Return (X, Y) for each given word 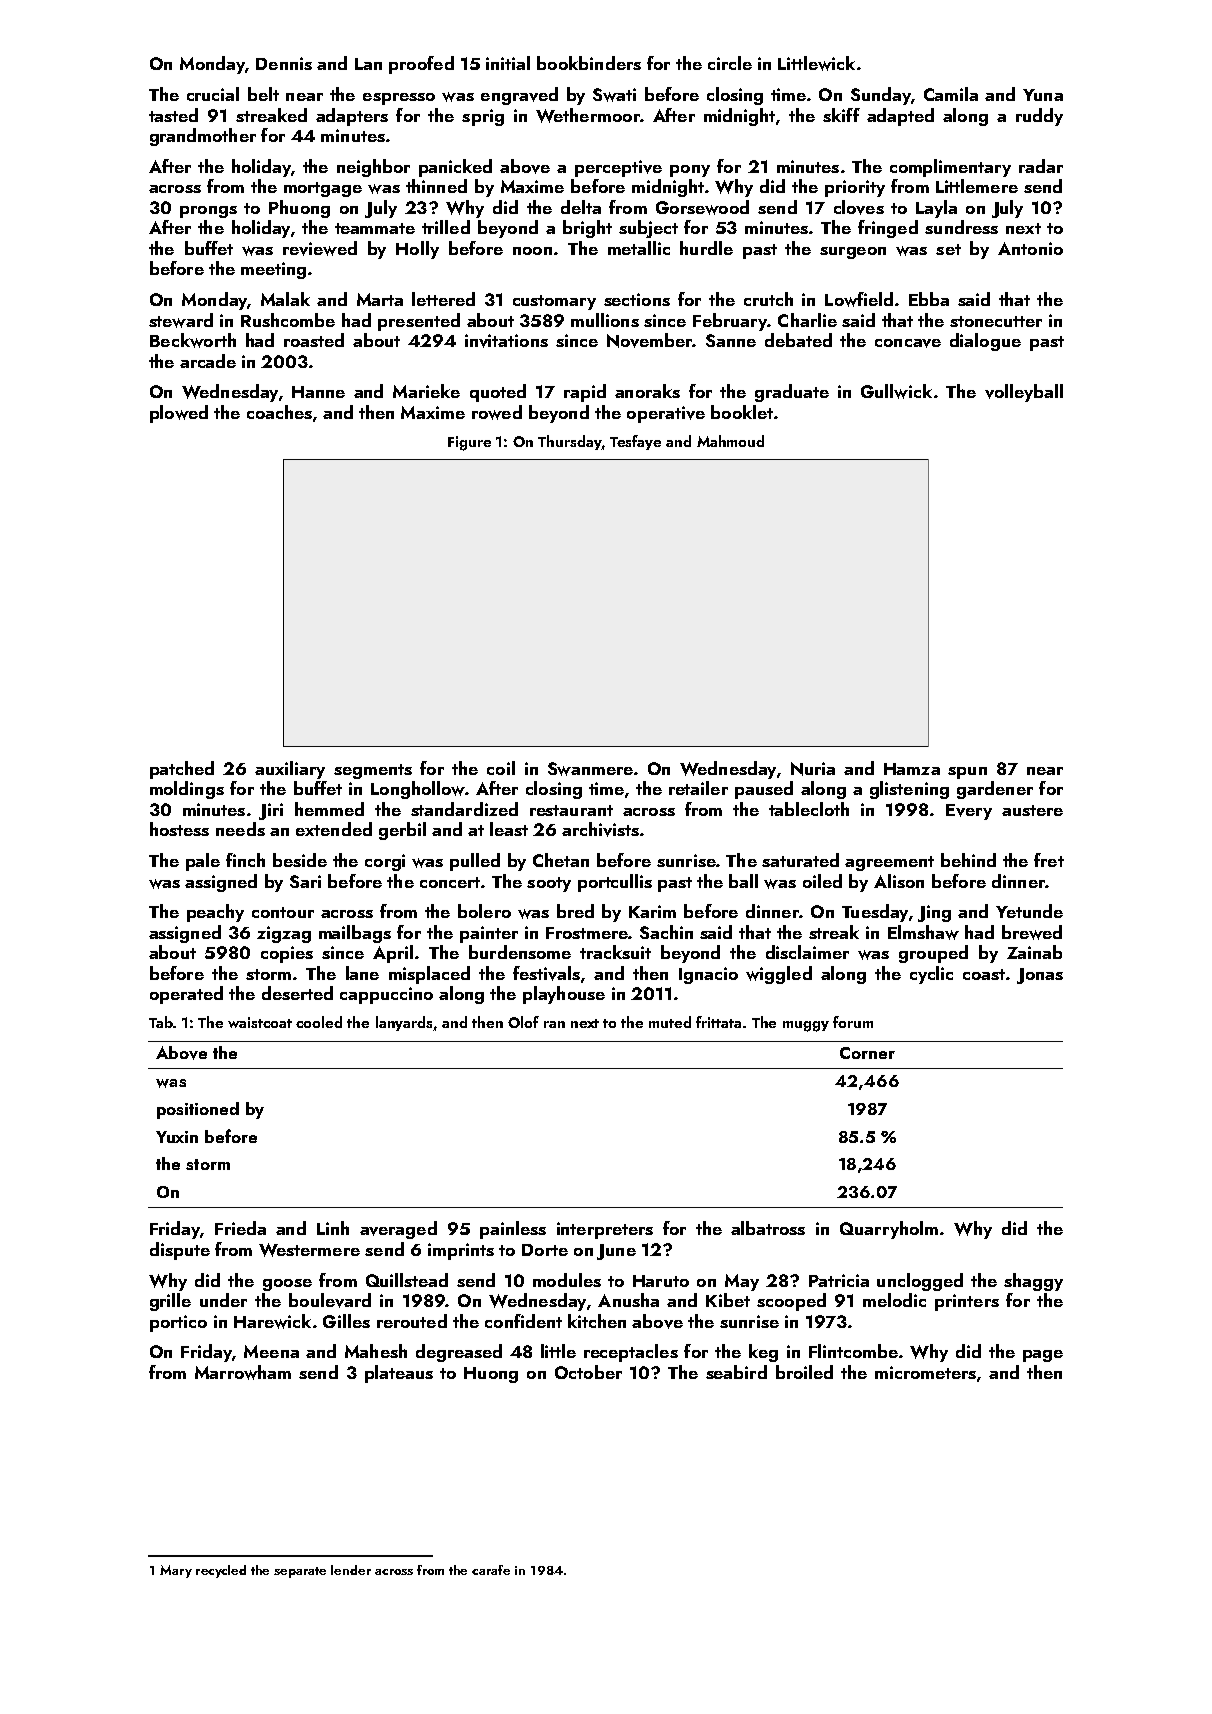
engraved (519, 96)
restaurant (571, 810)
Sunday (881, 96)
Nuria (813, 769)
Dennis (284, 63)
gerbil (402, 831)
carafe (491, 1570)
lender (351, 1570)
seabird (736, 1372)
